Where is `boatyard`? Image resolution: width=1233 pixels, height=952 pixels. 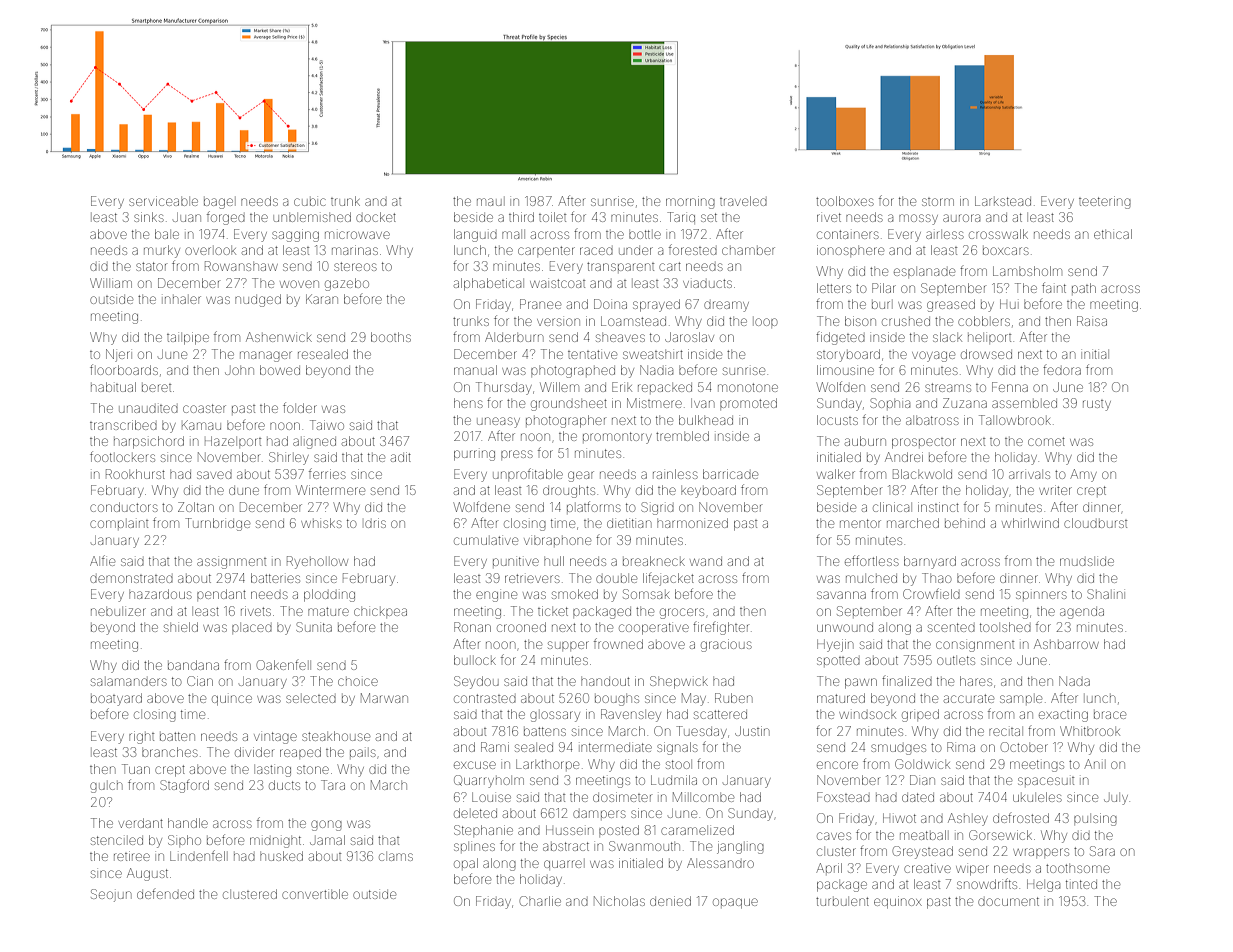 boatyard is located at coordinates (116, 699).
